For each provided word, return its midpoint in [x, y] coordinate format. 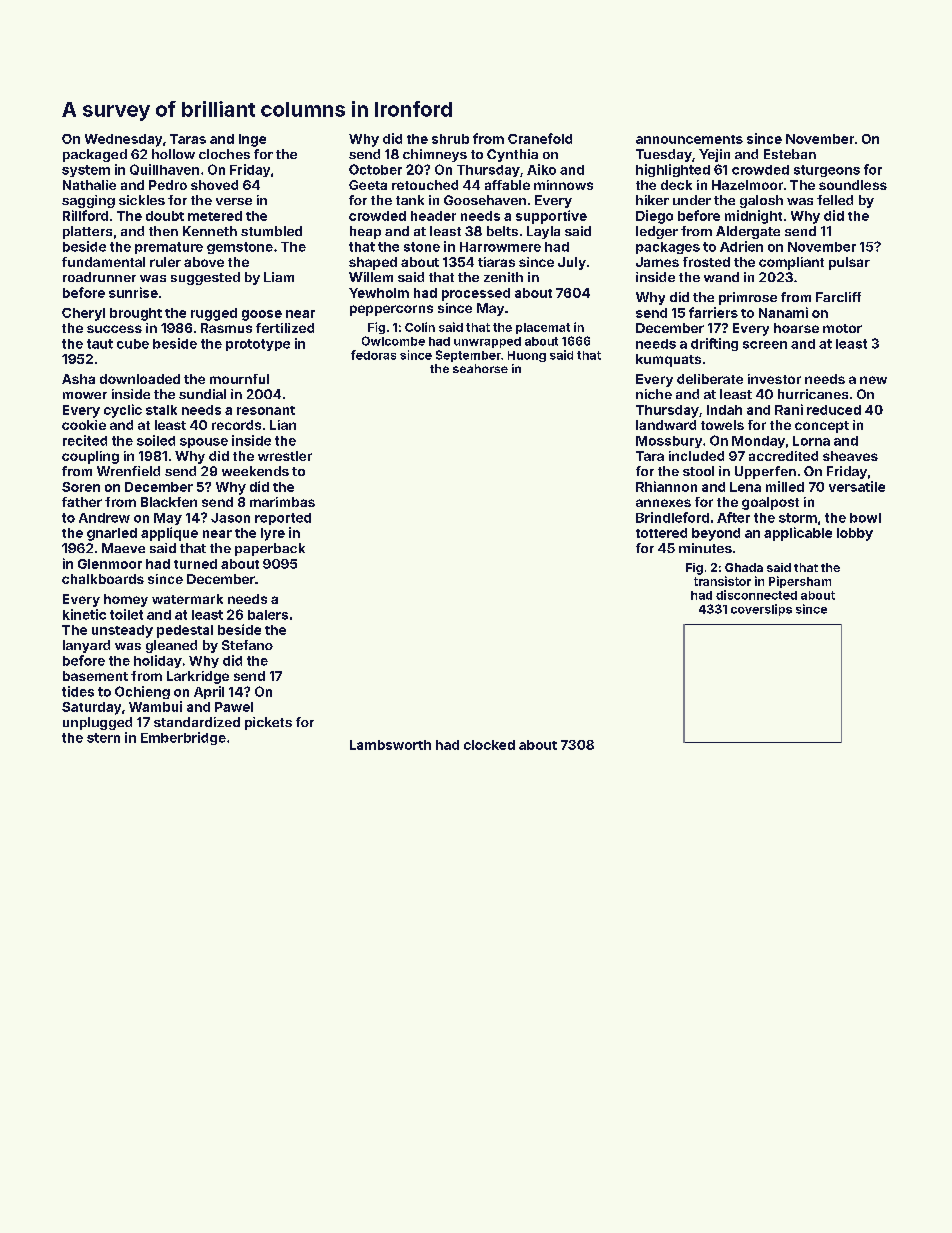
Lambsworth [390, 745]
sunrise [133, 292]
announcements [689, 139]
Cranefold [540, 138]
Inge [252, 140]
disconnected [756, 595]
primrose [748, 298]
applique [169, 534]
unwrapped [487, 342]
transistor [722, 581]
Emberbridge [183, 738]
